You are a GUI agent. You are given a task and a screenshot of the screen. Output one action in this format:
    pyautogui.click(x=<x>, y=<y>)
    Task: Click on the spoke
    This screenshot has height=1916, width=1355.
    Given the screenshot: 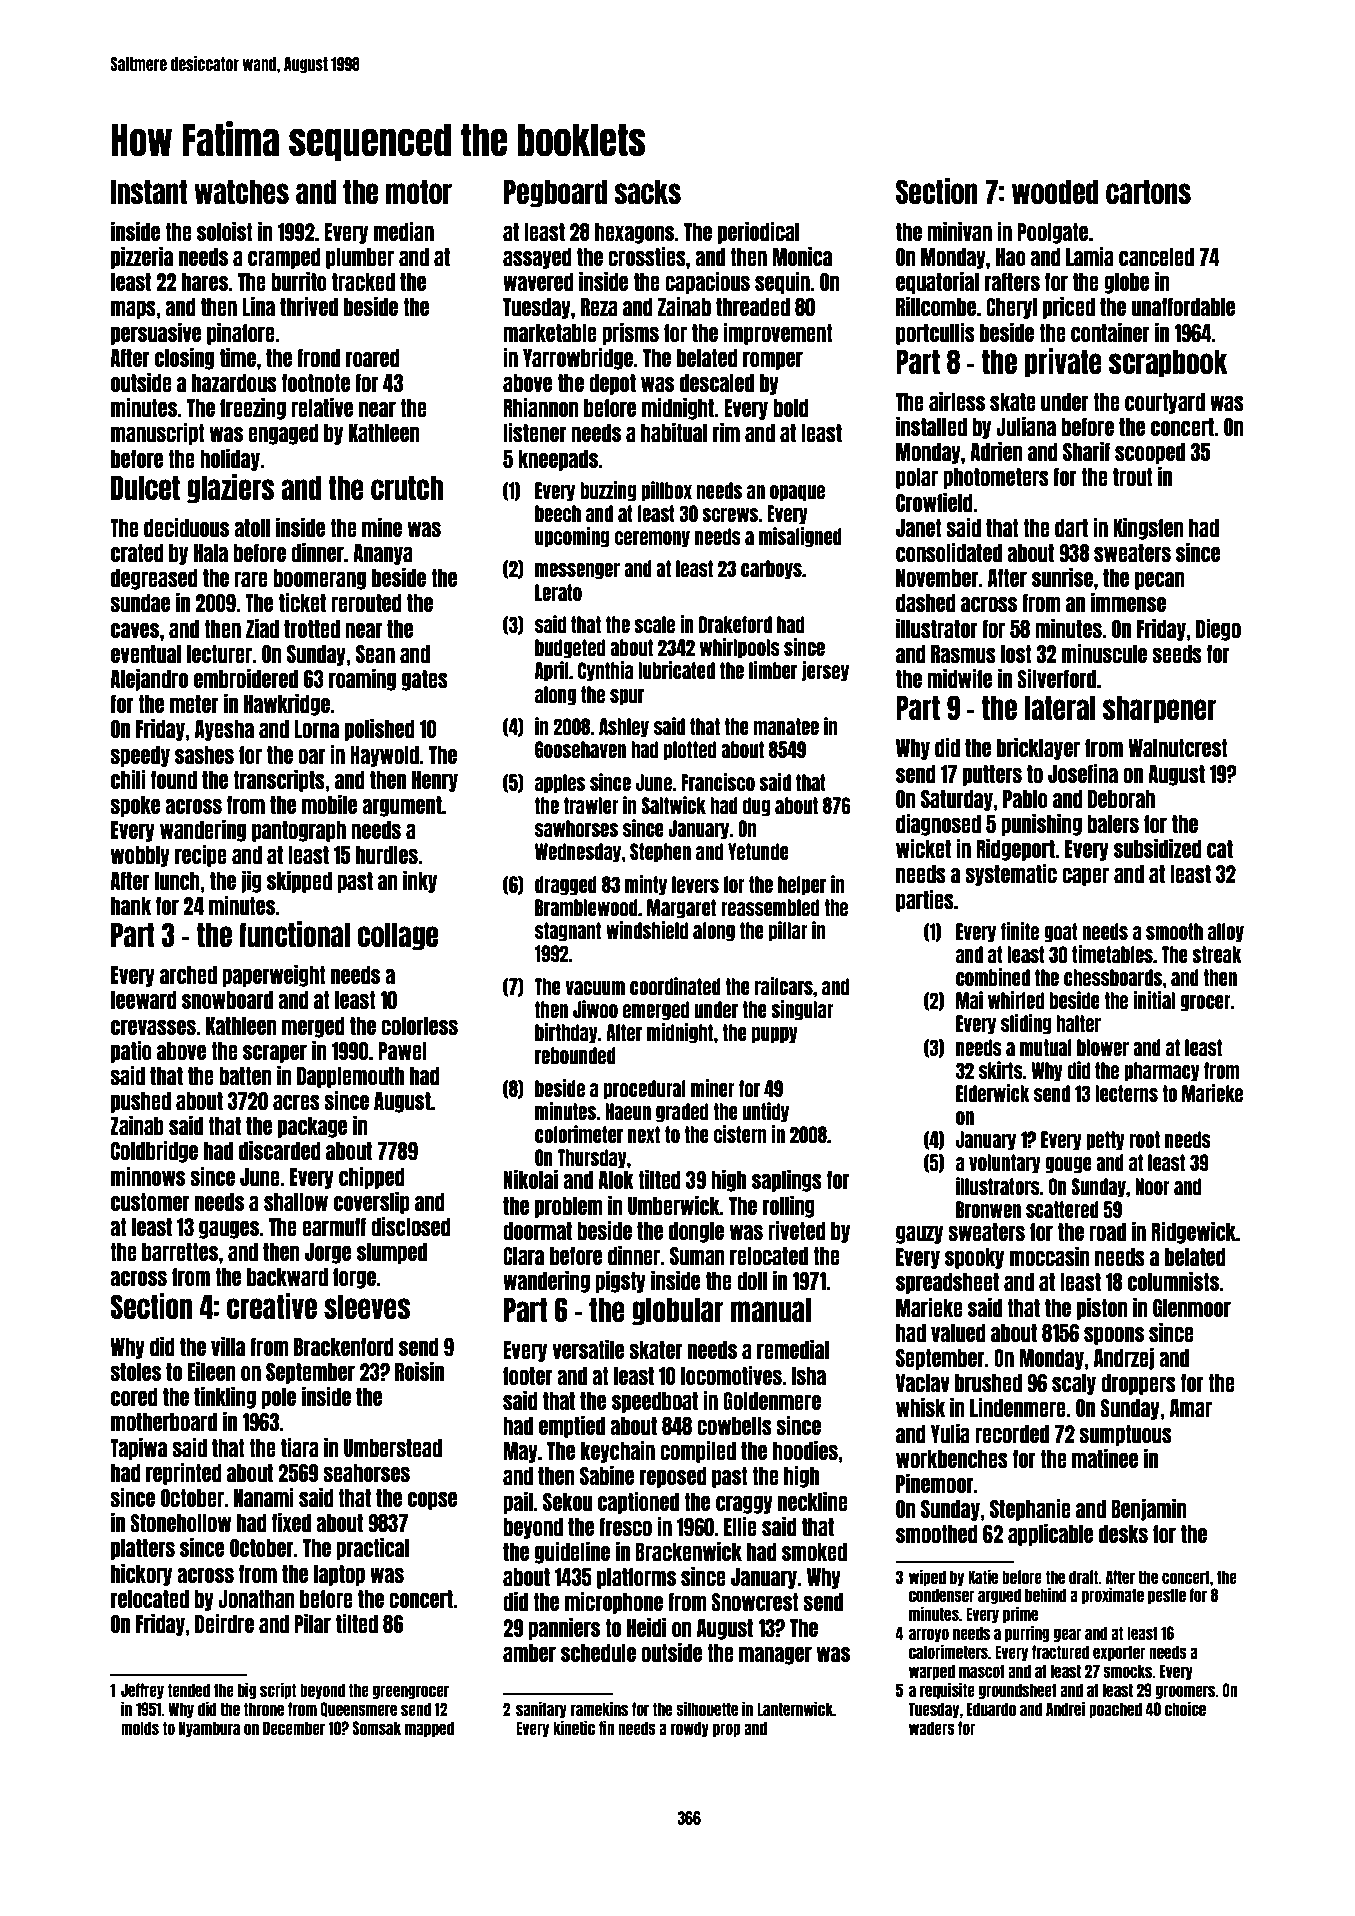 What is the action you would take?
    pyautogui.click(x=135, y=806)
